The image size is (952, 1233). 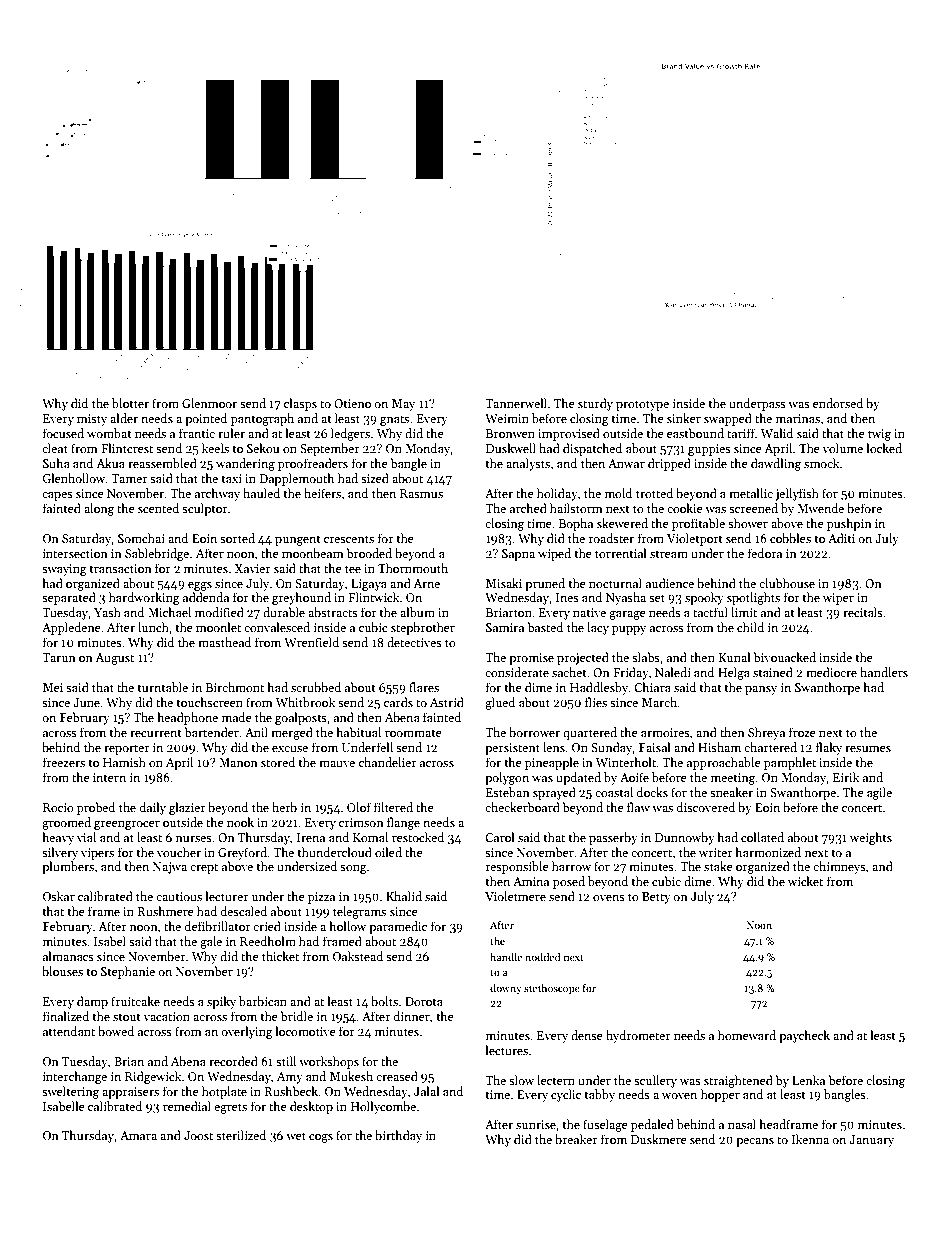 I want to click on Amina, so click(x=531, y=881).
